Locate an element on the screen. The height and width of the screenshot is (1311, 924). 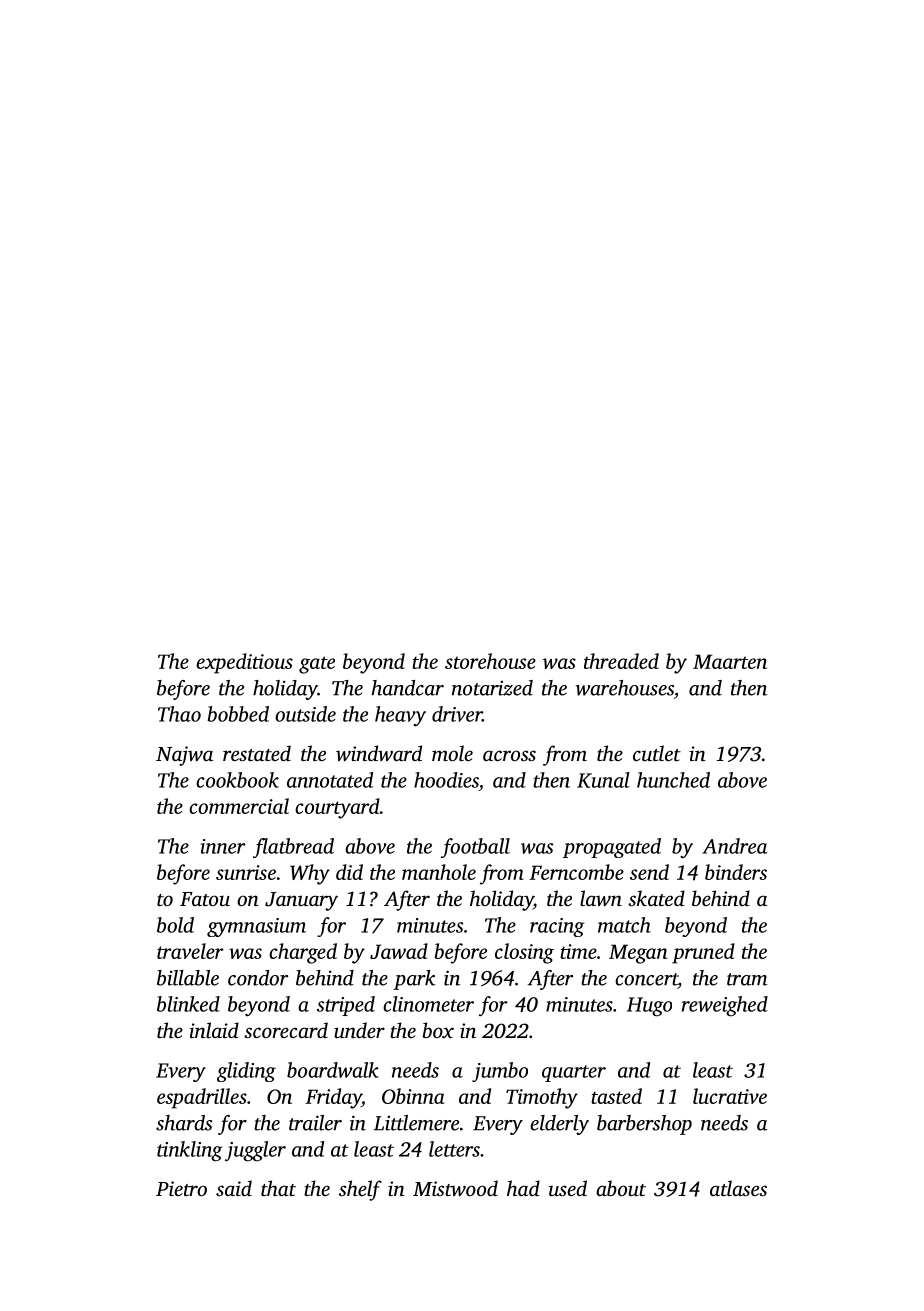
Andrea is located at coordinates (735, 846).
